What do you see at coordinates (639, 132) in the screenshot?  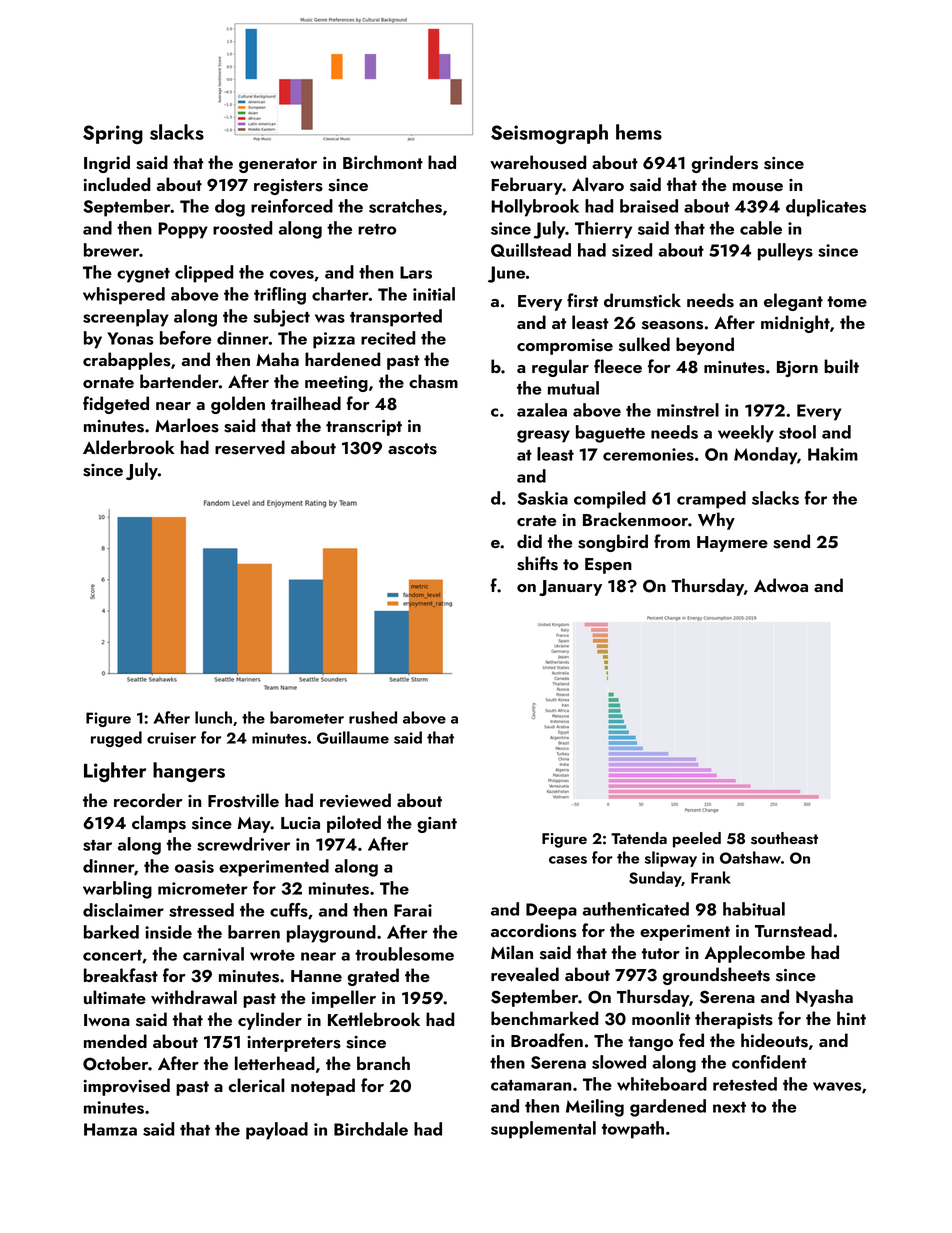 I see `hems` at bounding box center [639, 132].
